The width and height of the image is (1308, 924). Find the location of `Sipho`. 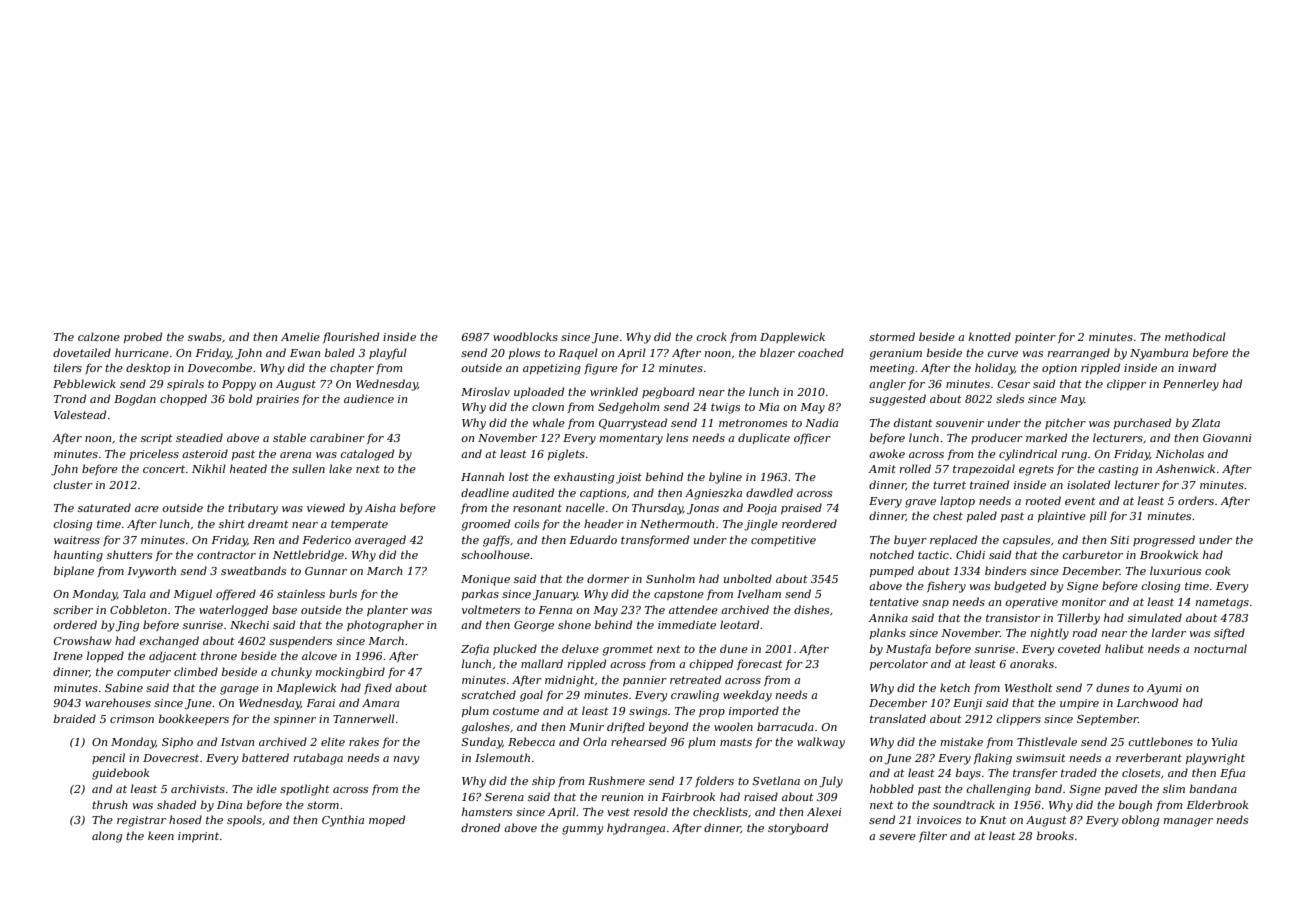

Sipho is located at coordinates (177, 742).
